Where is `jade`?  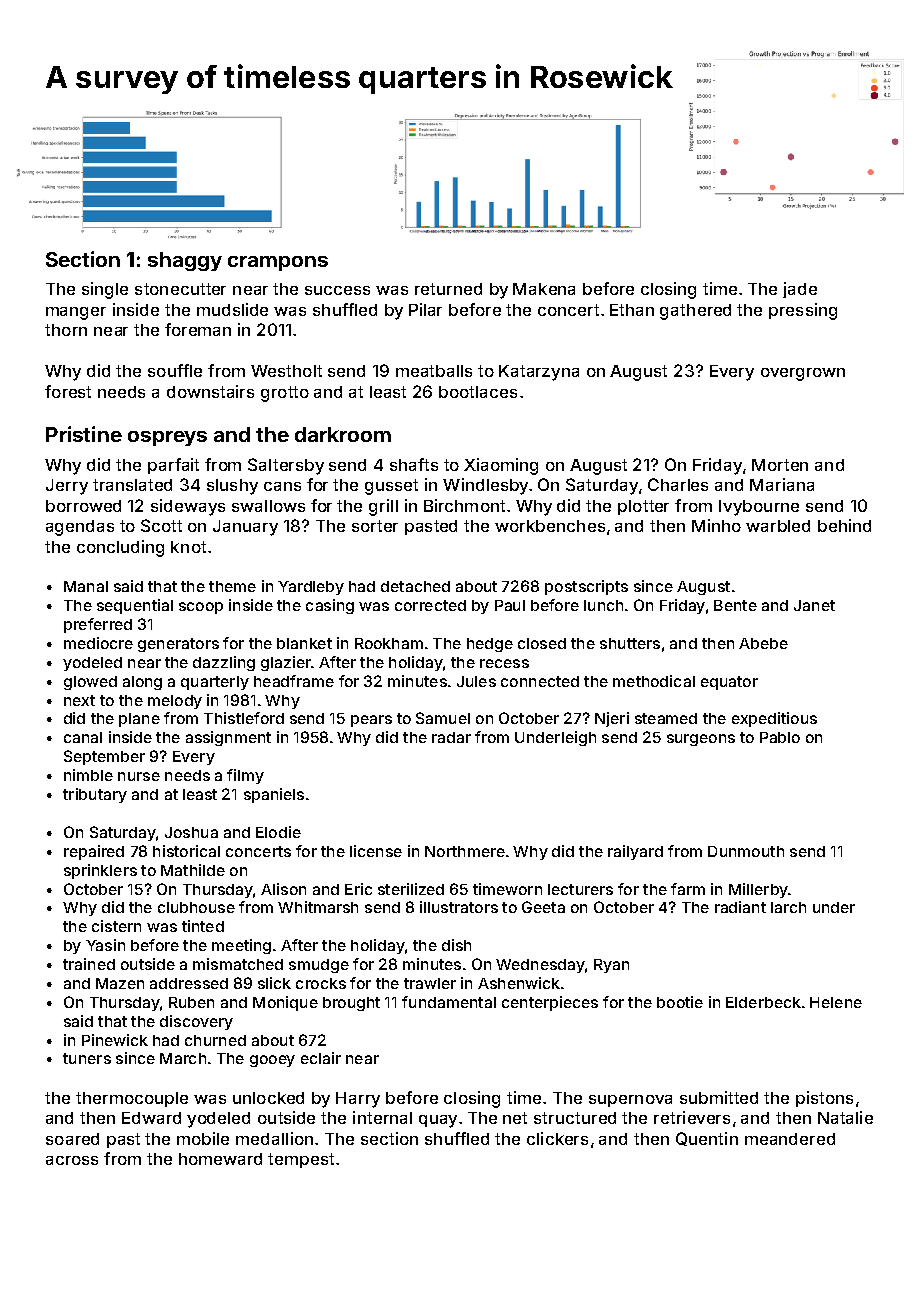
jade is located at coordinates (800, 290).
